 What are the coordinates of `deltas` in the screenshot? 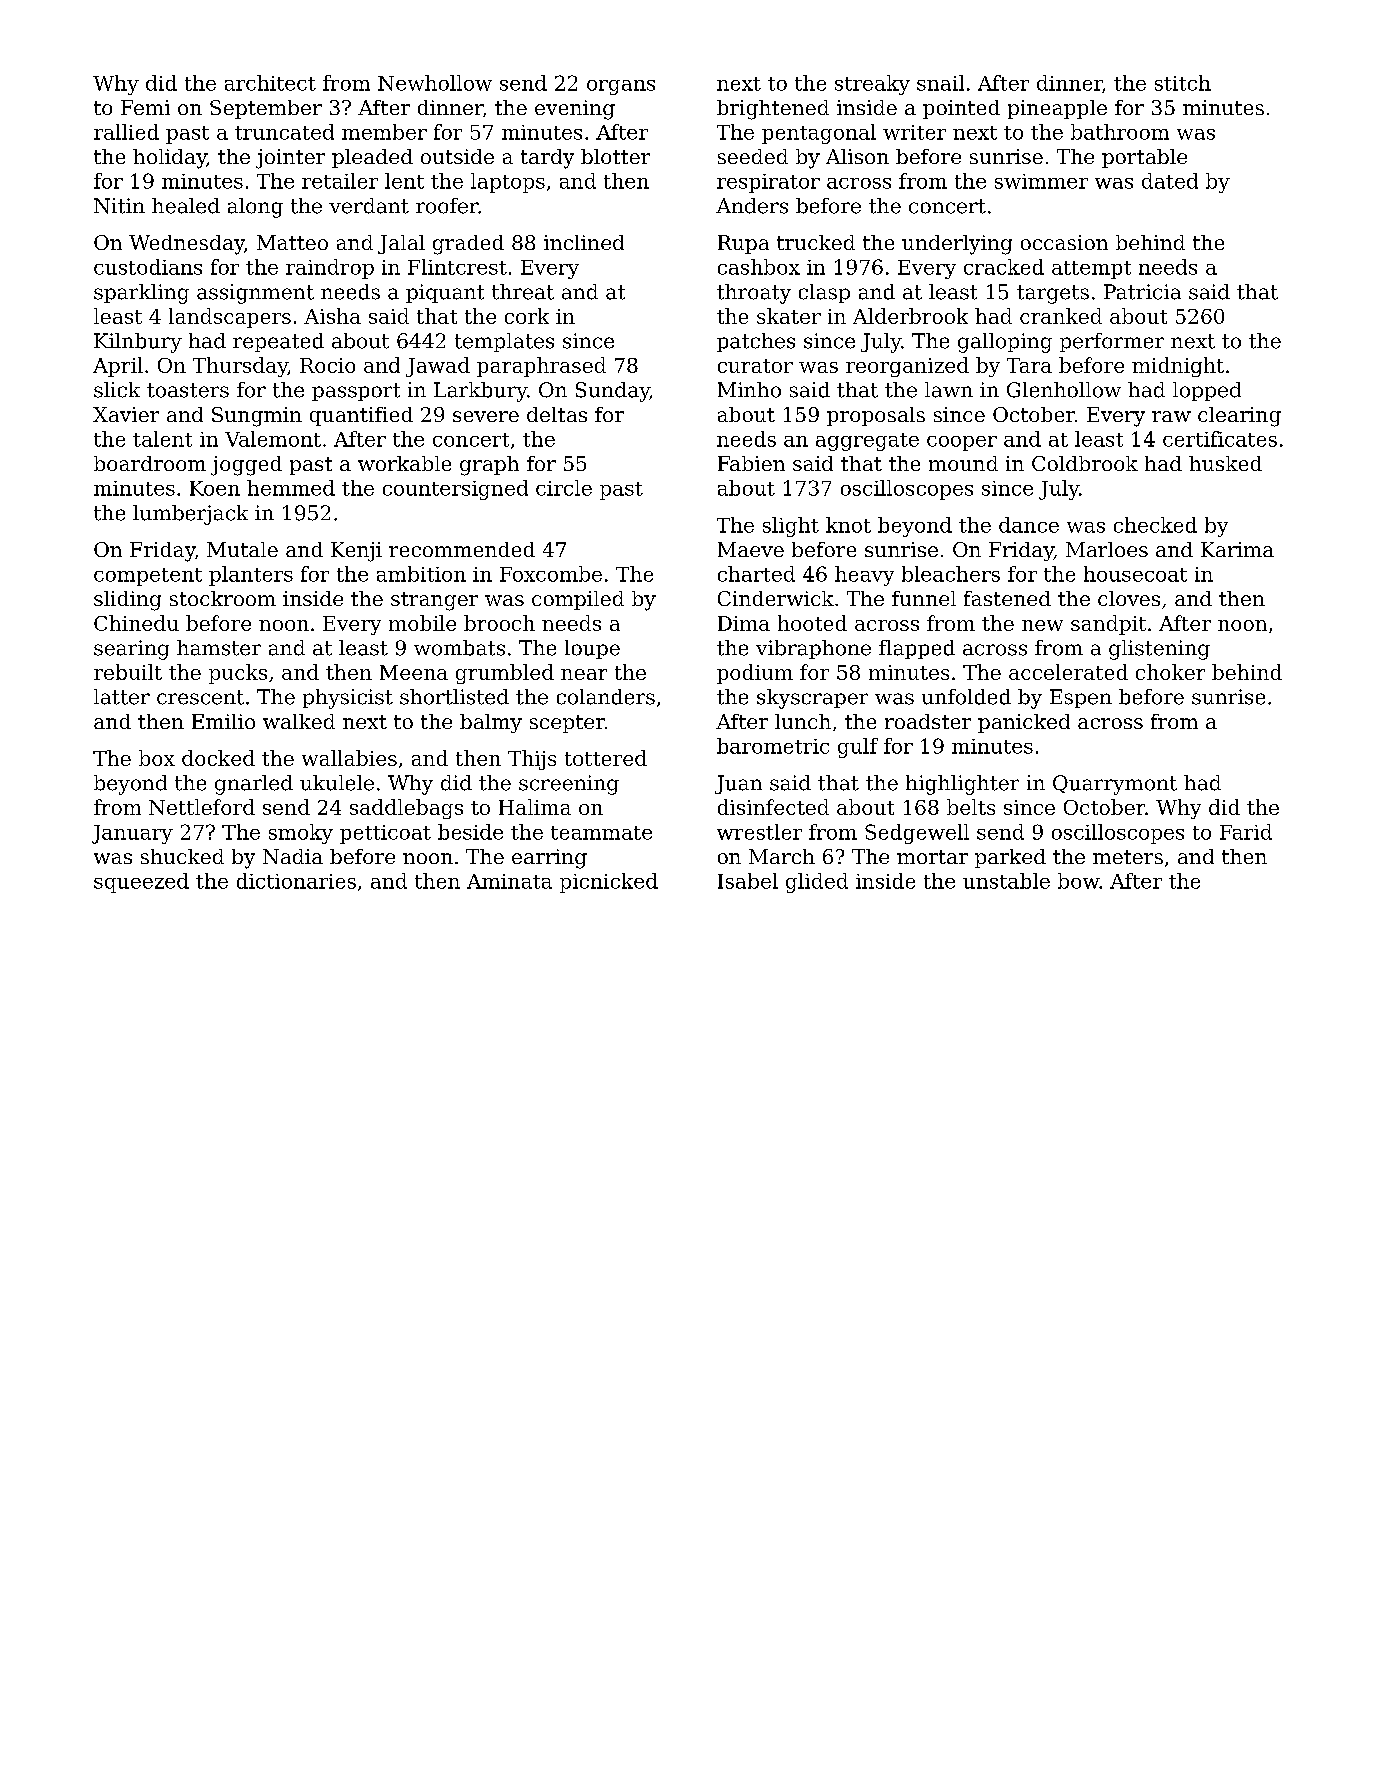 It's located at (557, 414).
